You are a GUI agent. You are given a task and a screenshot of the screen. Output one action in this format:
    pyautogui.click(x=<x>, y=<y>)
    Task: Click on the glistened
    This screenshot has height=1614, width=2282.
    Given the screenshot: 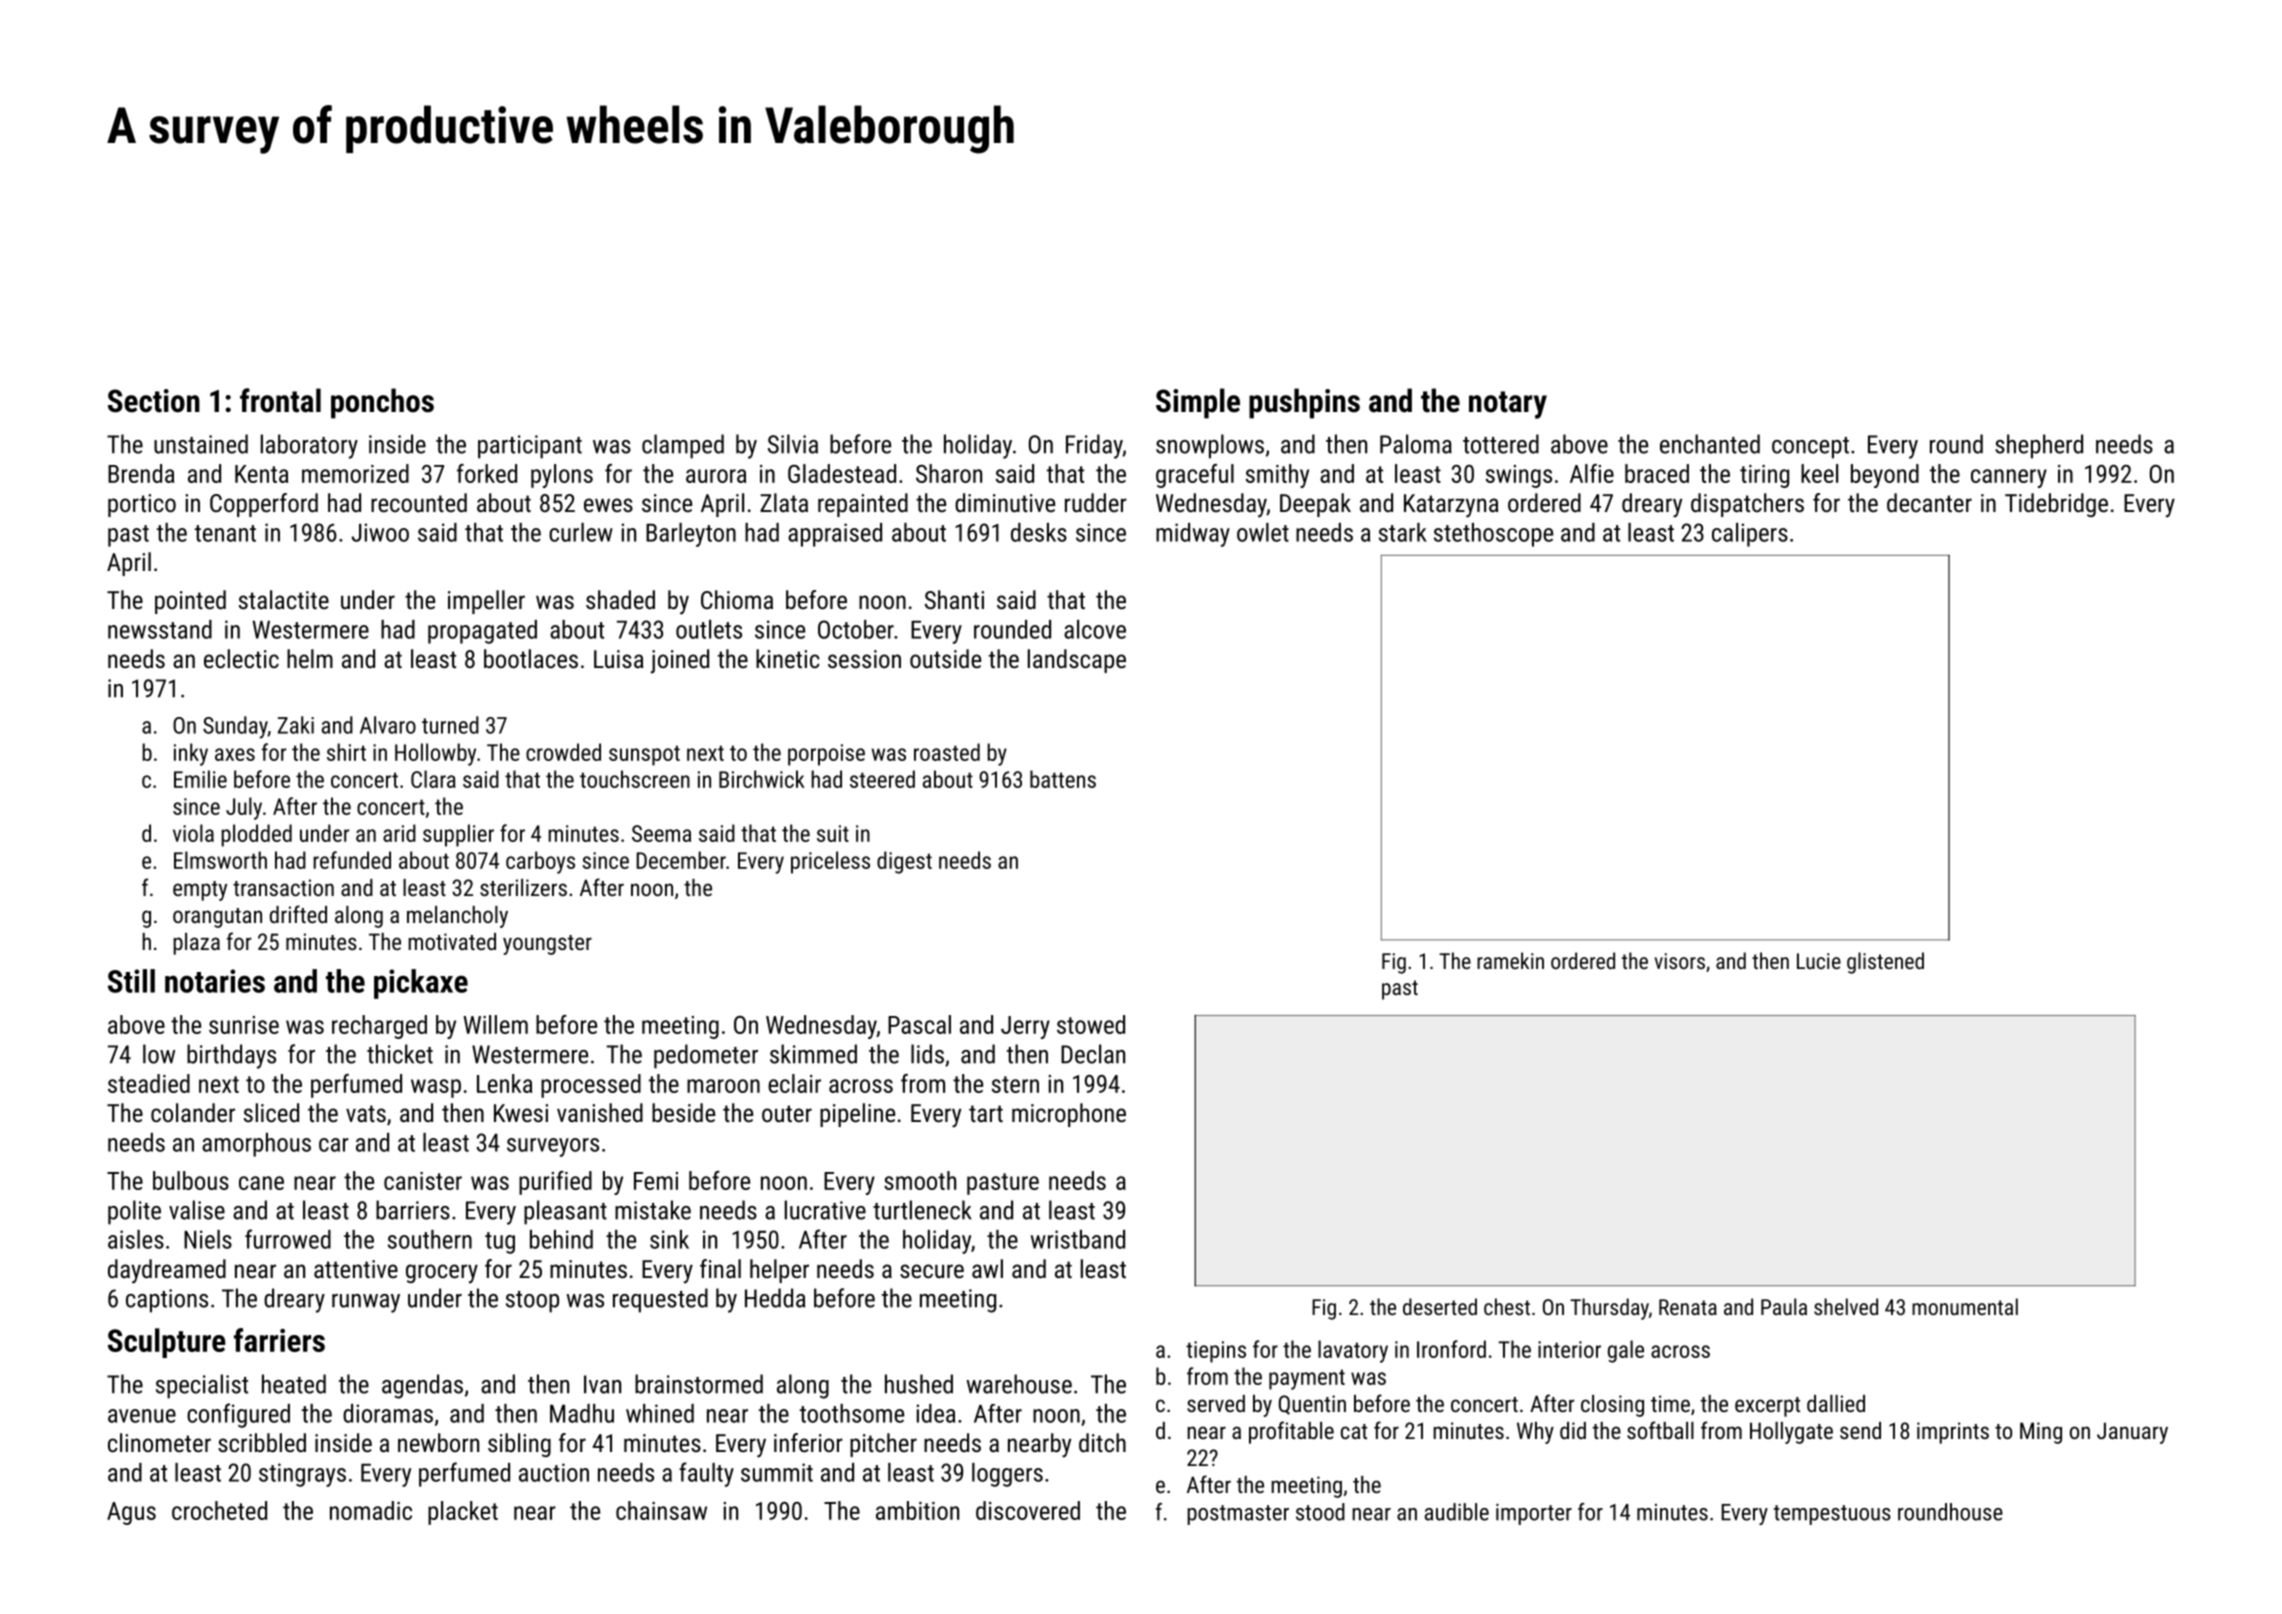 What is the action you would take?
    pyautogui.click(x=1885, y=963)
